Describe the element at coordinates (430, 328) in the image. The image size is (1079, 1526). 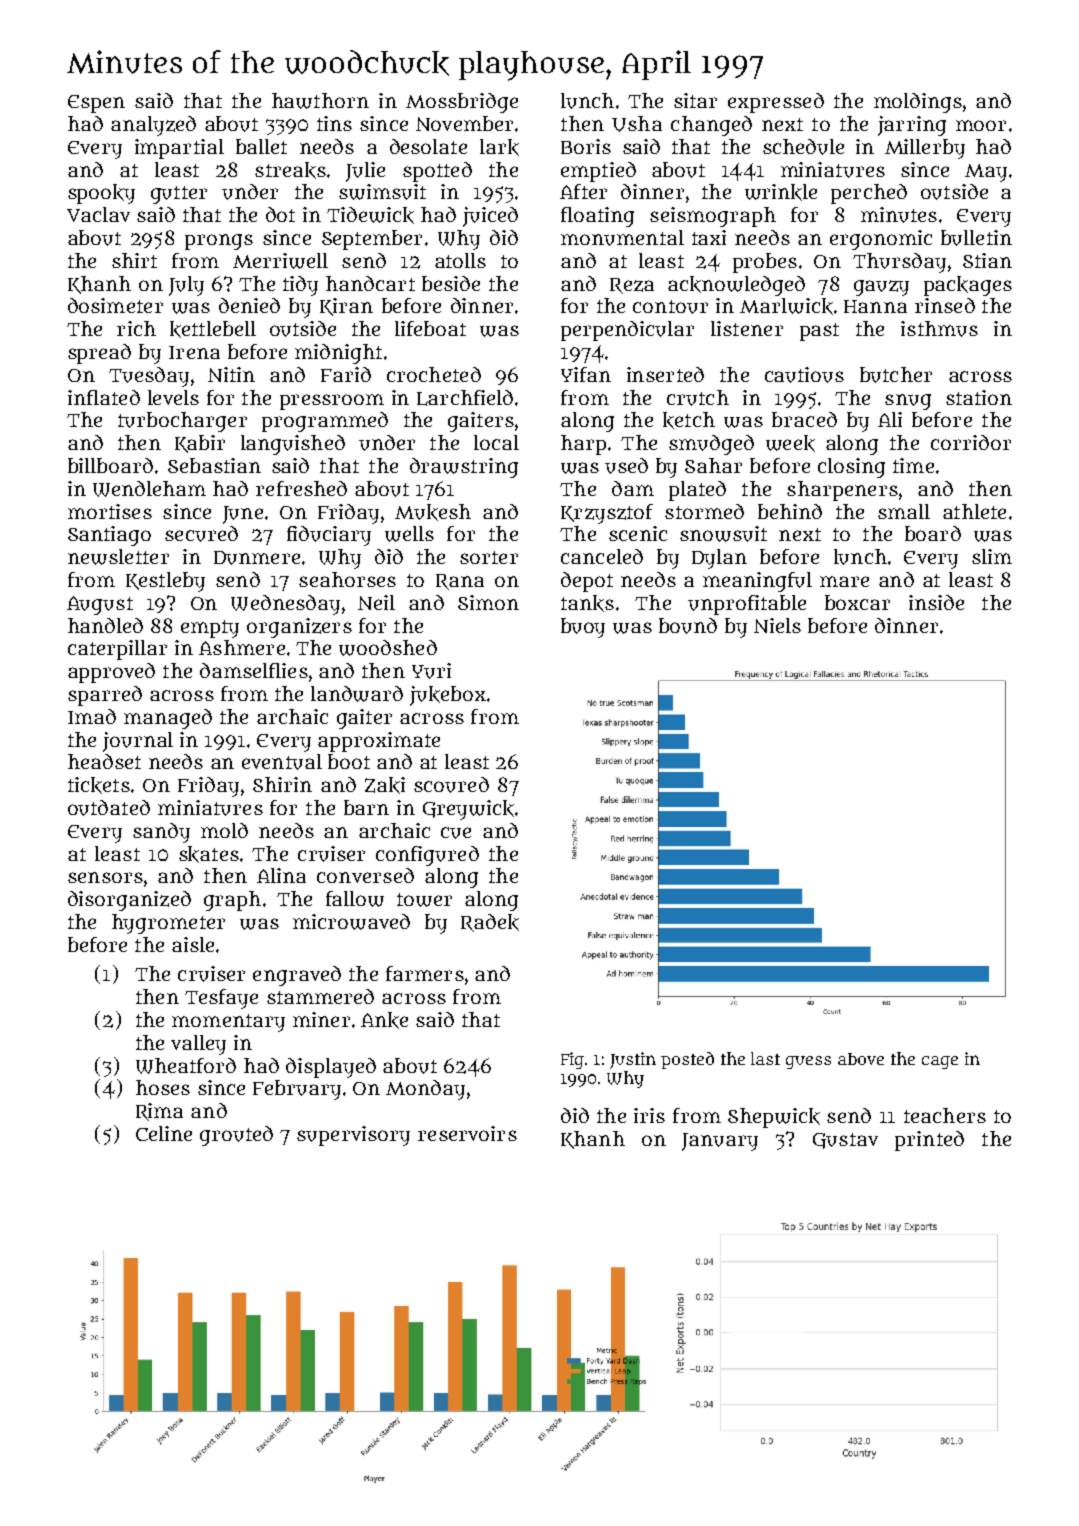
I see `lifeboat` at that location.
